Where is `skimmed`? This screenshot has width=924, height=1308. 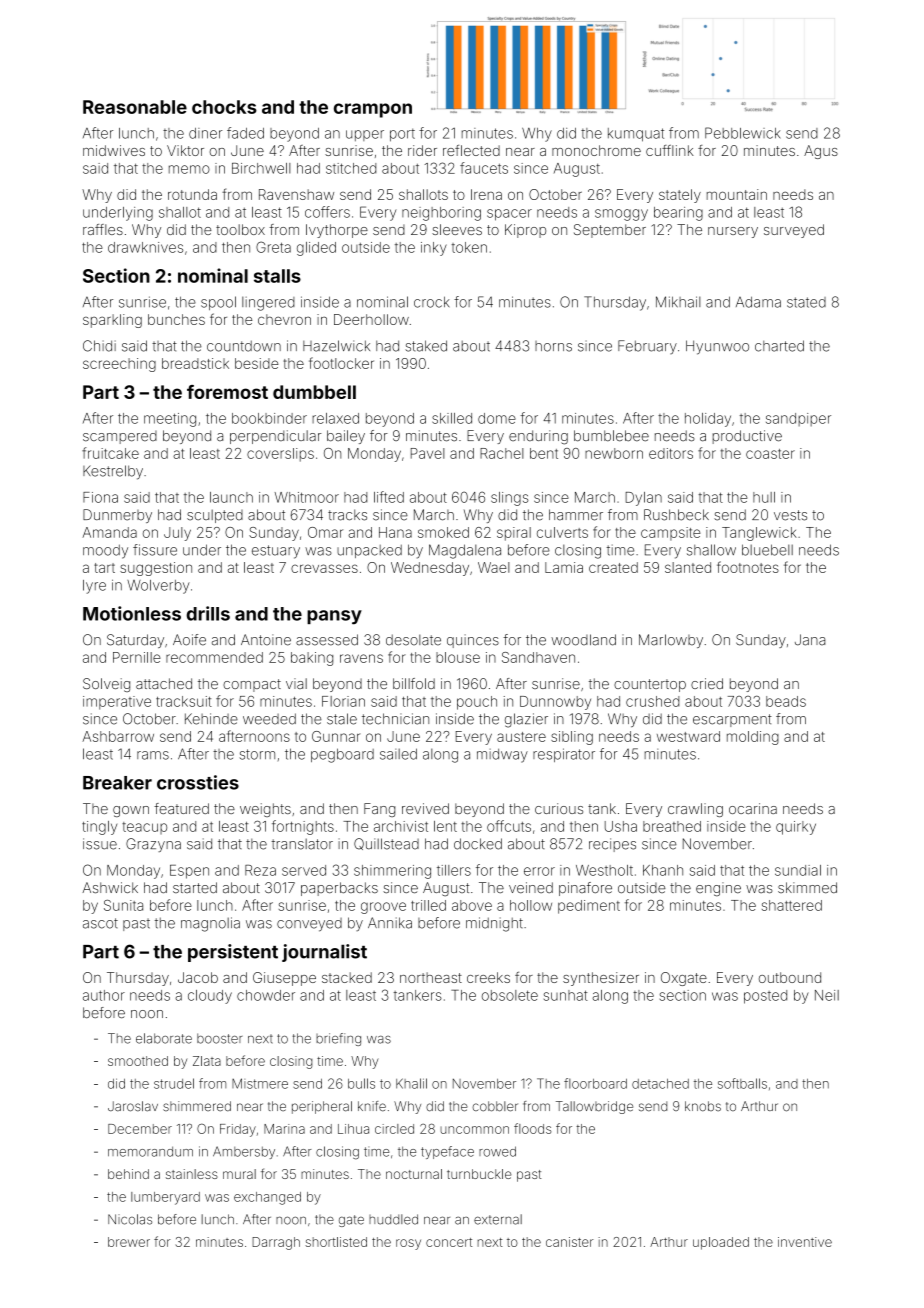 skimmed is located at coordinates (807, 888).
